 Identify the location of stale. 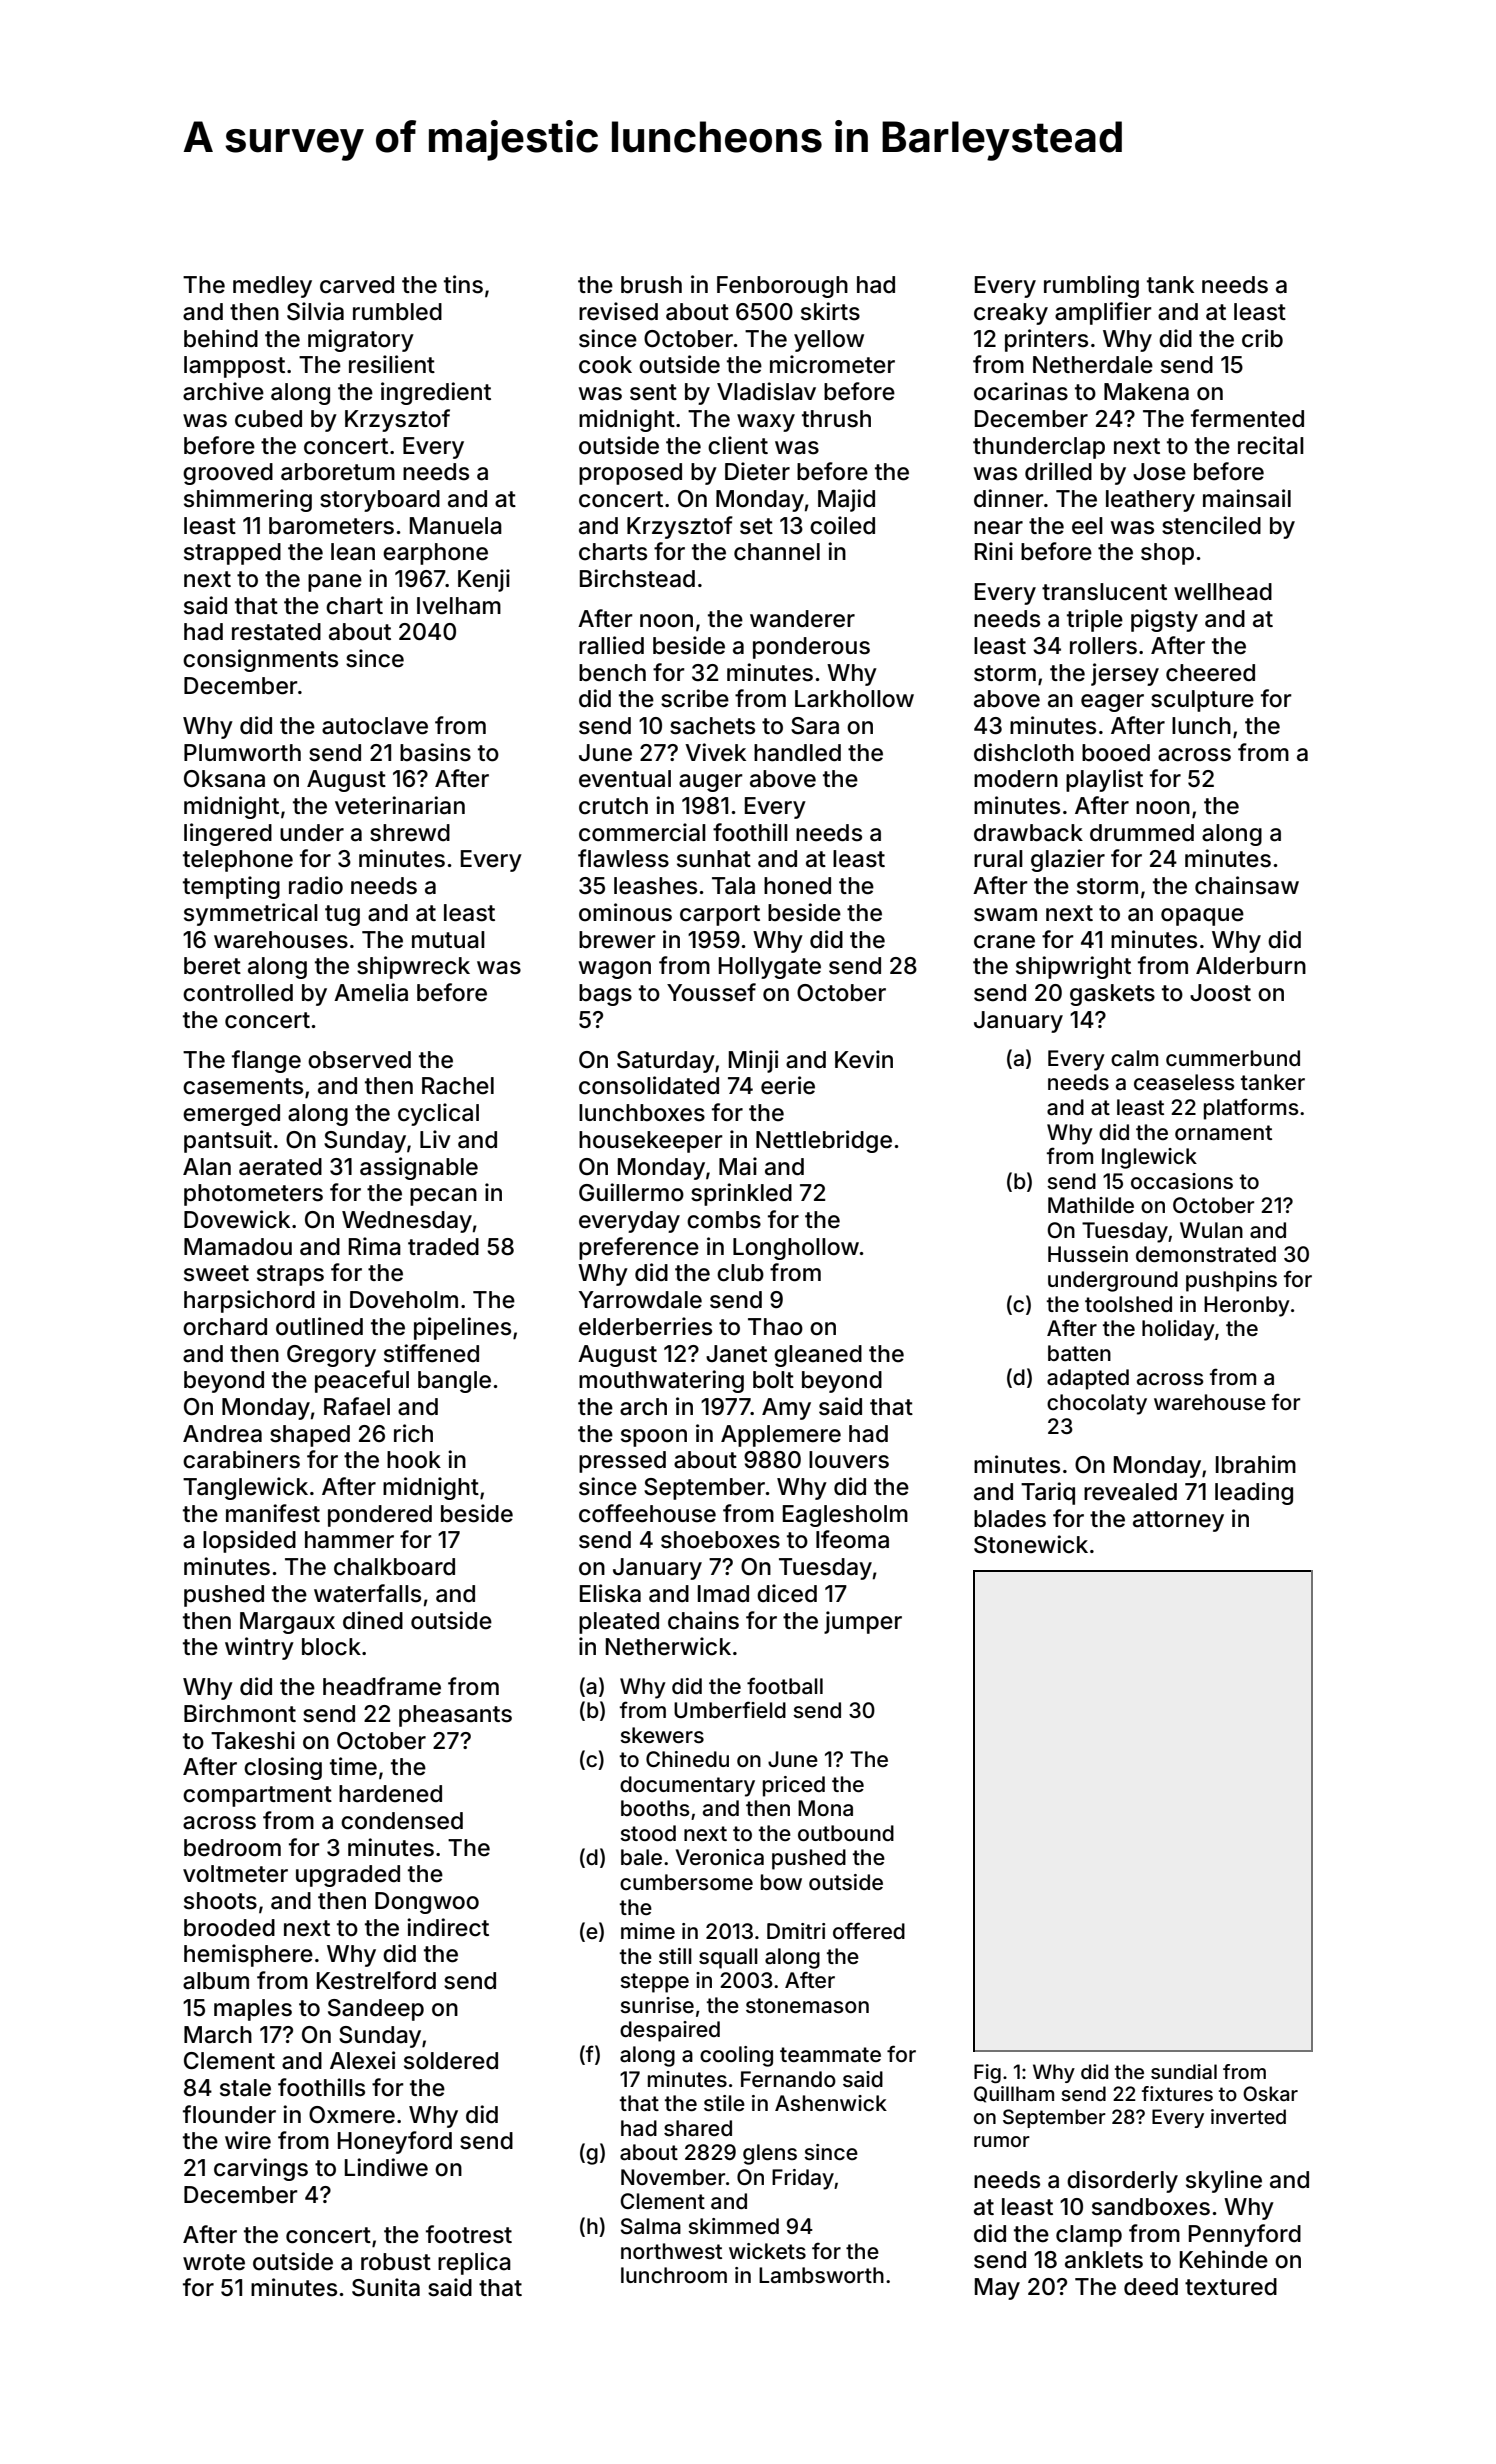
(245, 2088).
